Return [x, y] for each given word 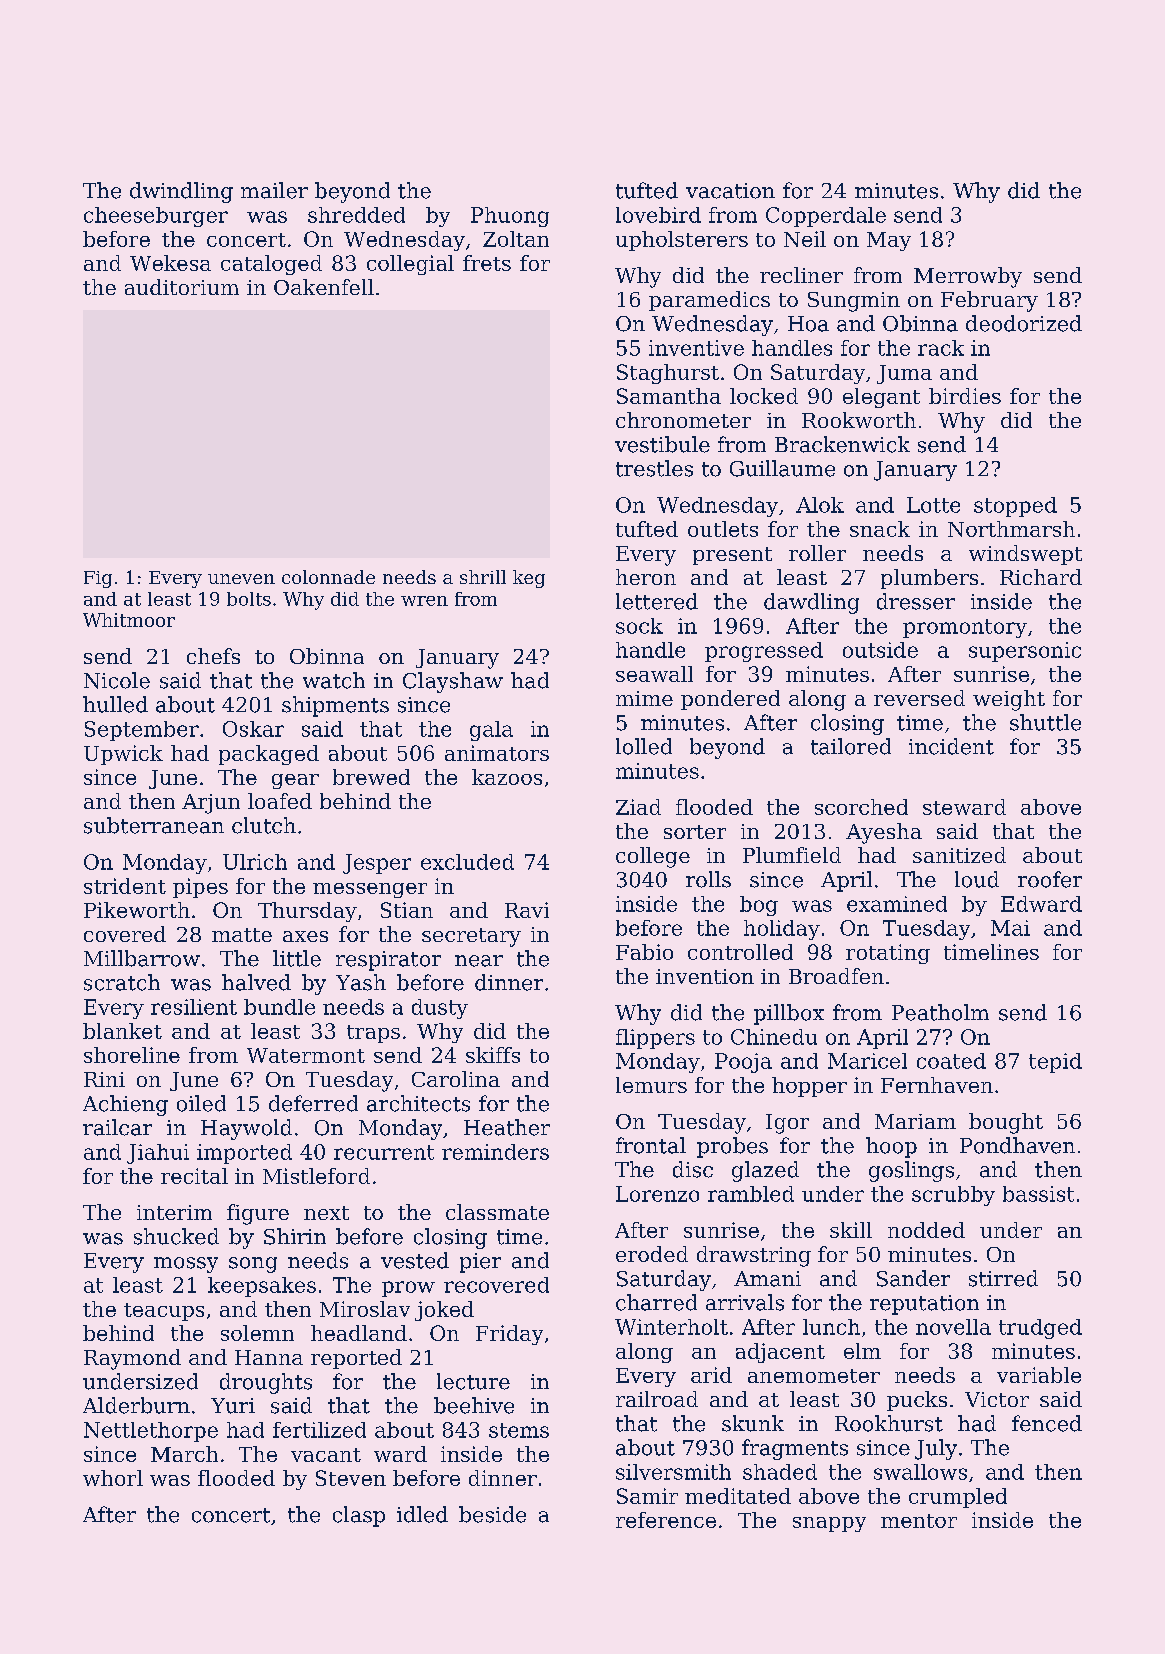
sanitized [959, 855]
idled [422, 1514]
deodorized [1024, 323]
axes [305, 936]
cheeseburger [156, 217]
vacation [730, 191]
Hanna [269, 1357]
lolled [644, 746]
